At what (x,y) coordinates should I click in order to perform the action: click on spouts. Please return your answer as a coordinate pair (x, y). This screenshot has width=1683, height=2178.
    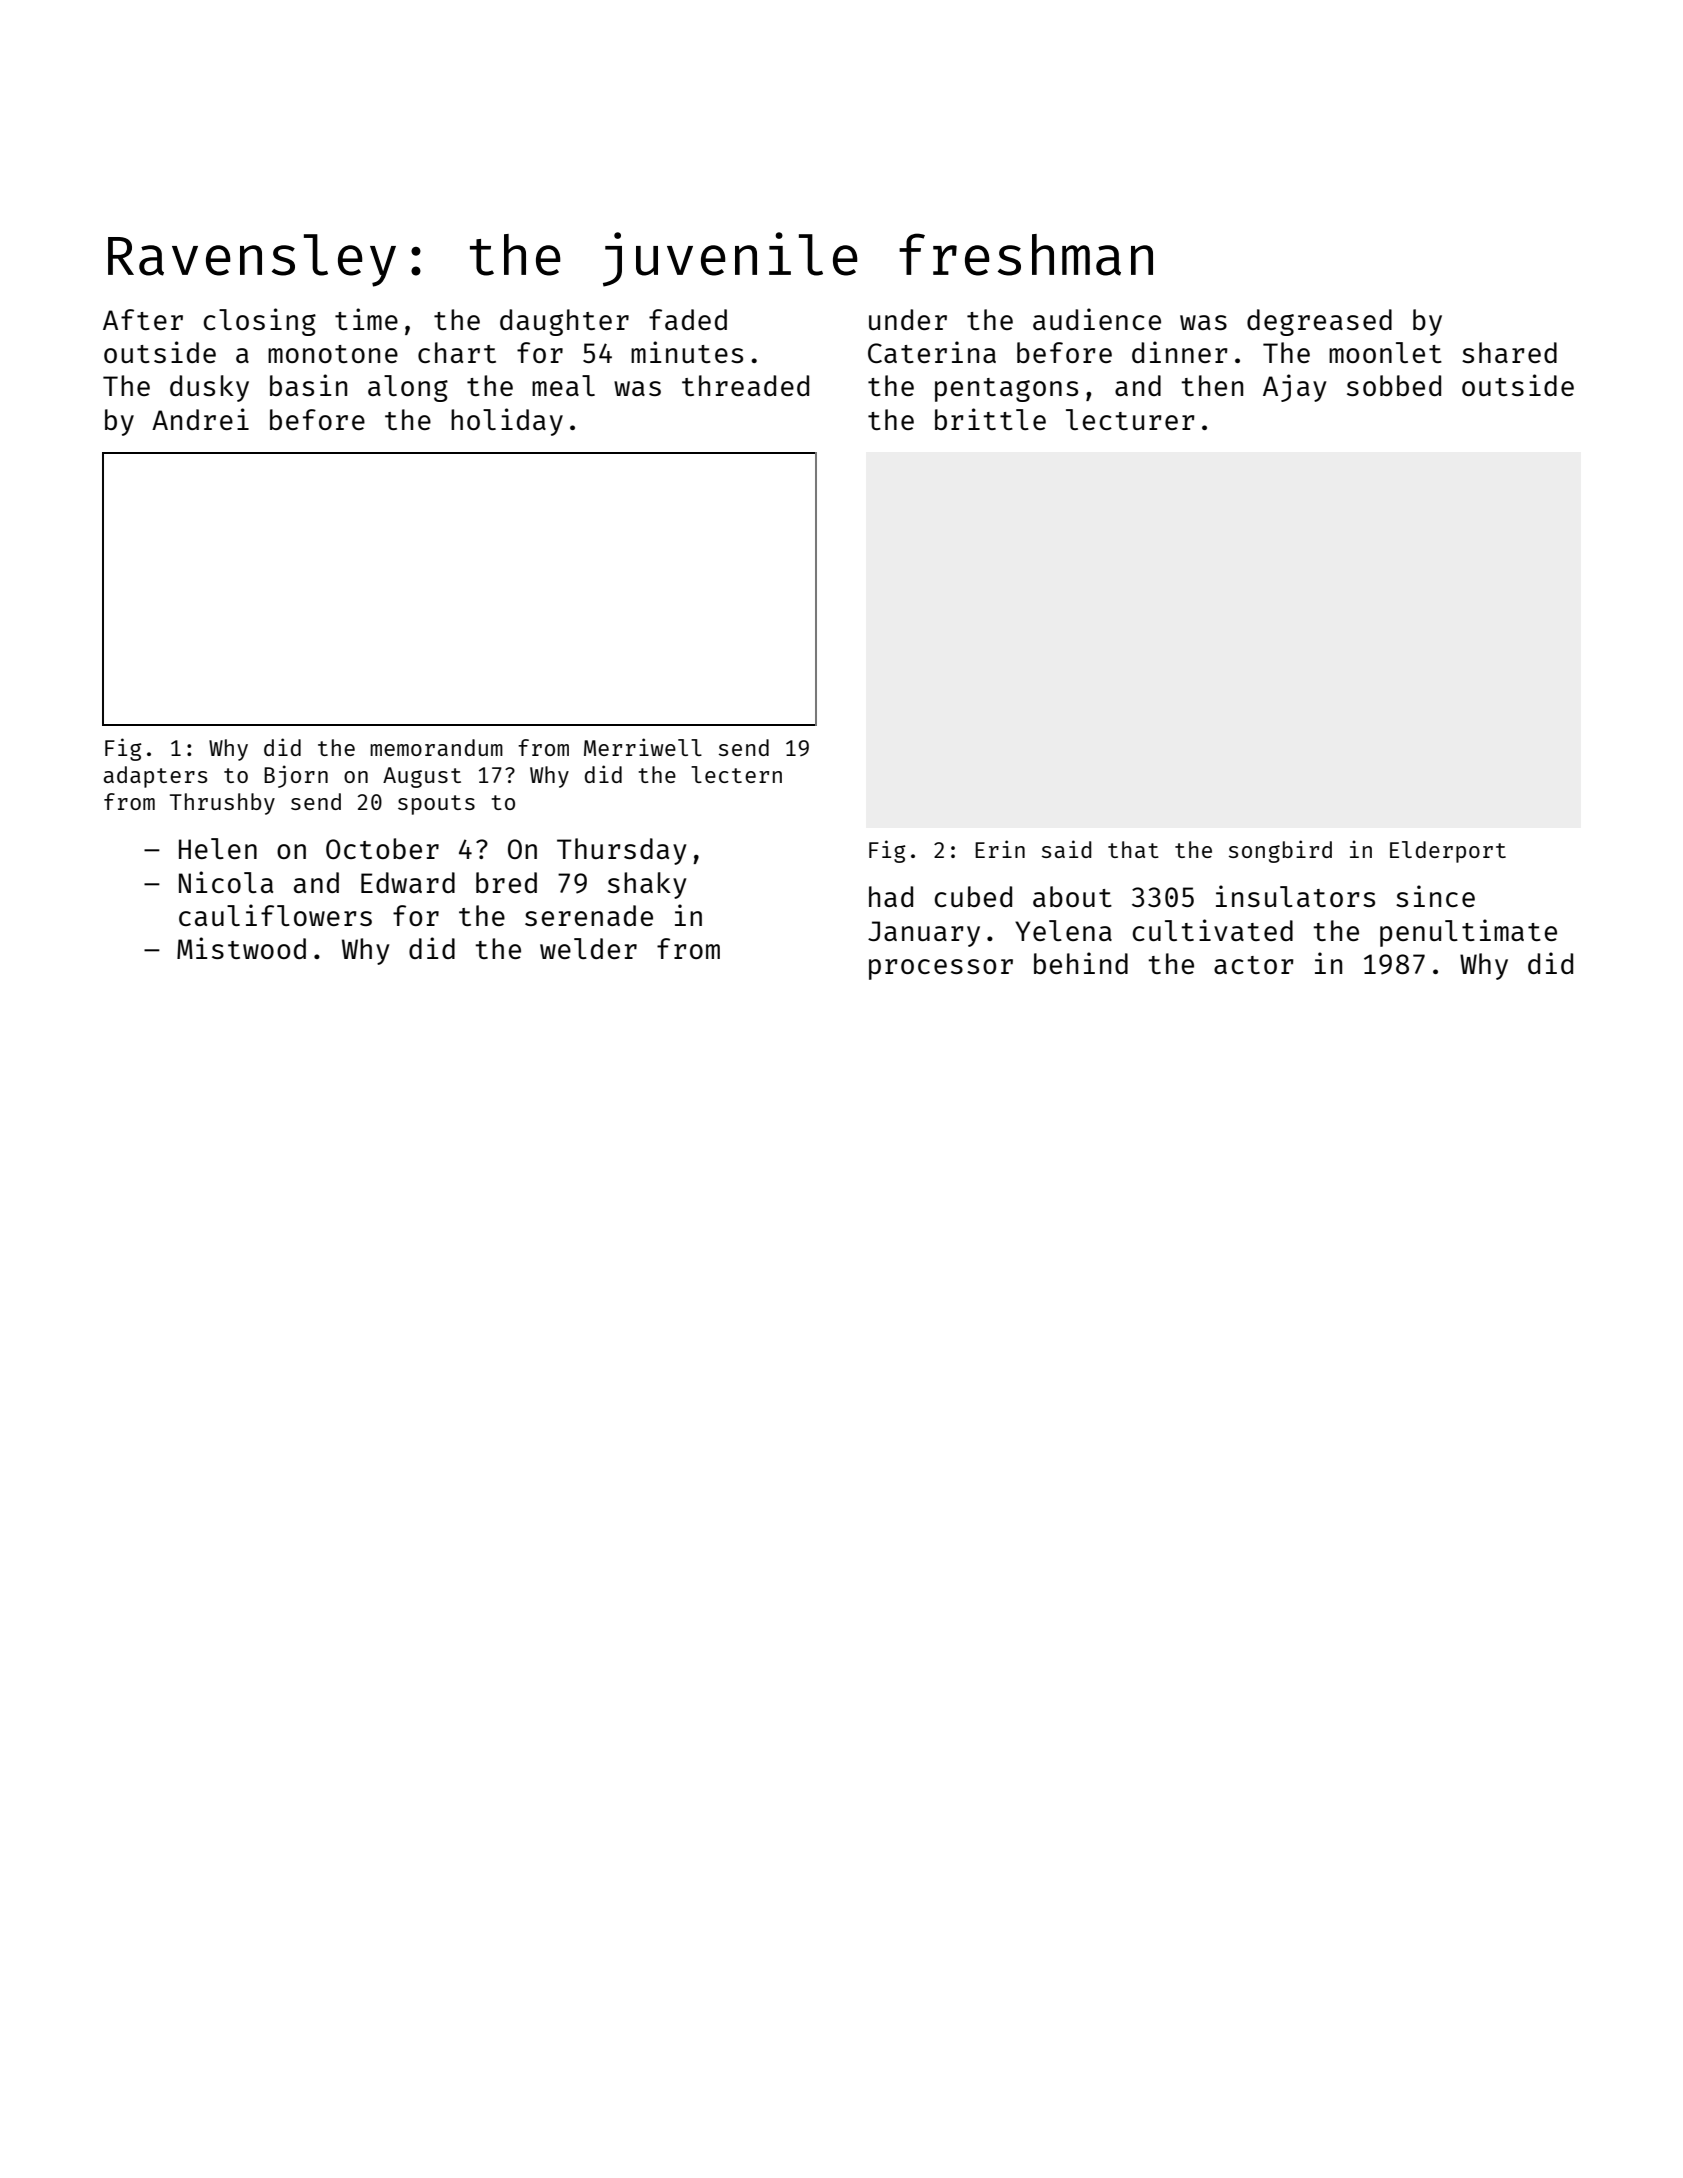
    Looking at the image, I should click on (436, 805).
